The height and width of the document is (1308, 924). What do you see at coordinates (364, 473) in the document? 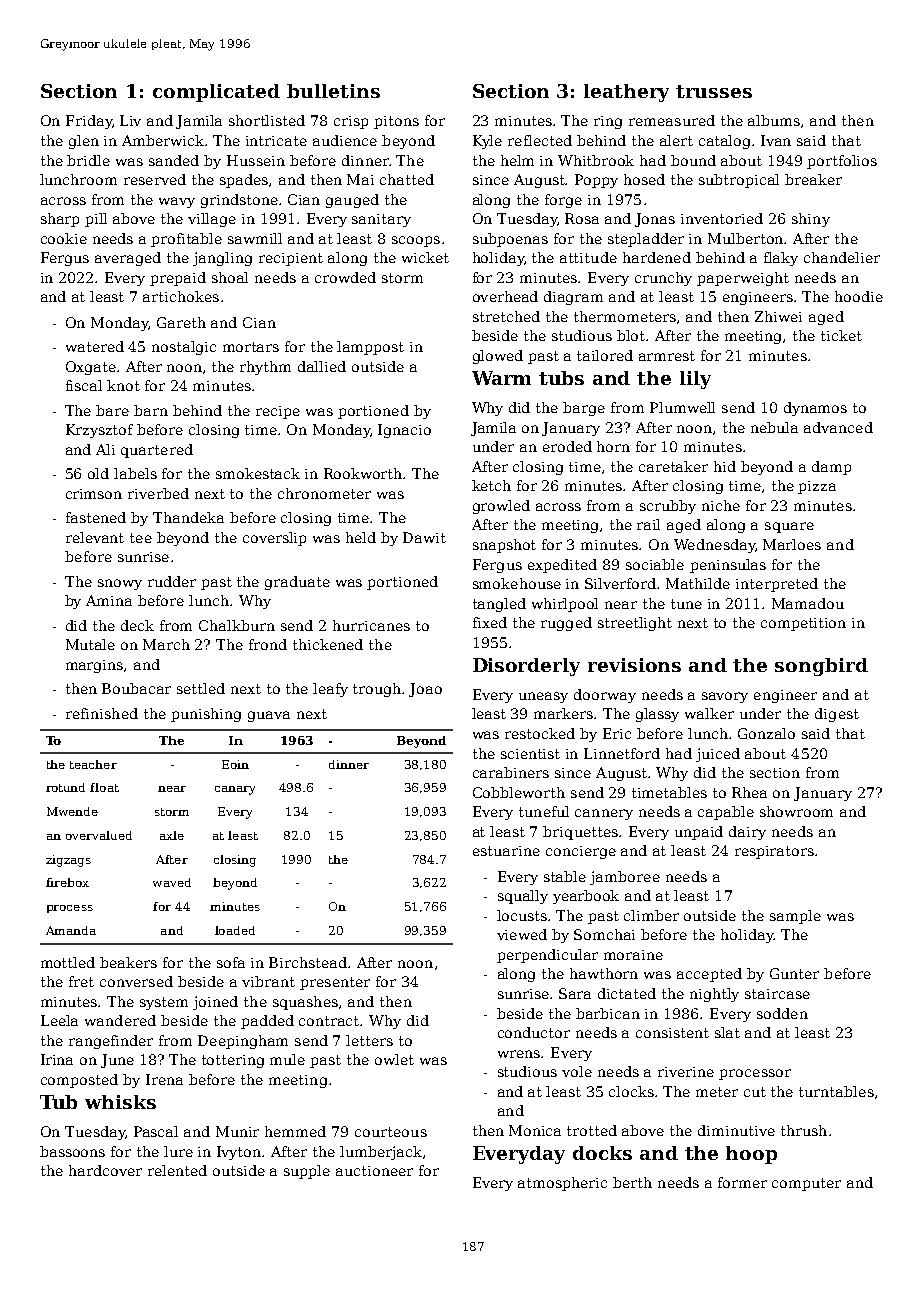
I see `Rookworth` at bounding box center [364, 473].
